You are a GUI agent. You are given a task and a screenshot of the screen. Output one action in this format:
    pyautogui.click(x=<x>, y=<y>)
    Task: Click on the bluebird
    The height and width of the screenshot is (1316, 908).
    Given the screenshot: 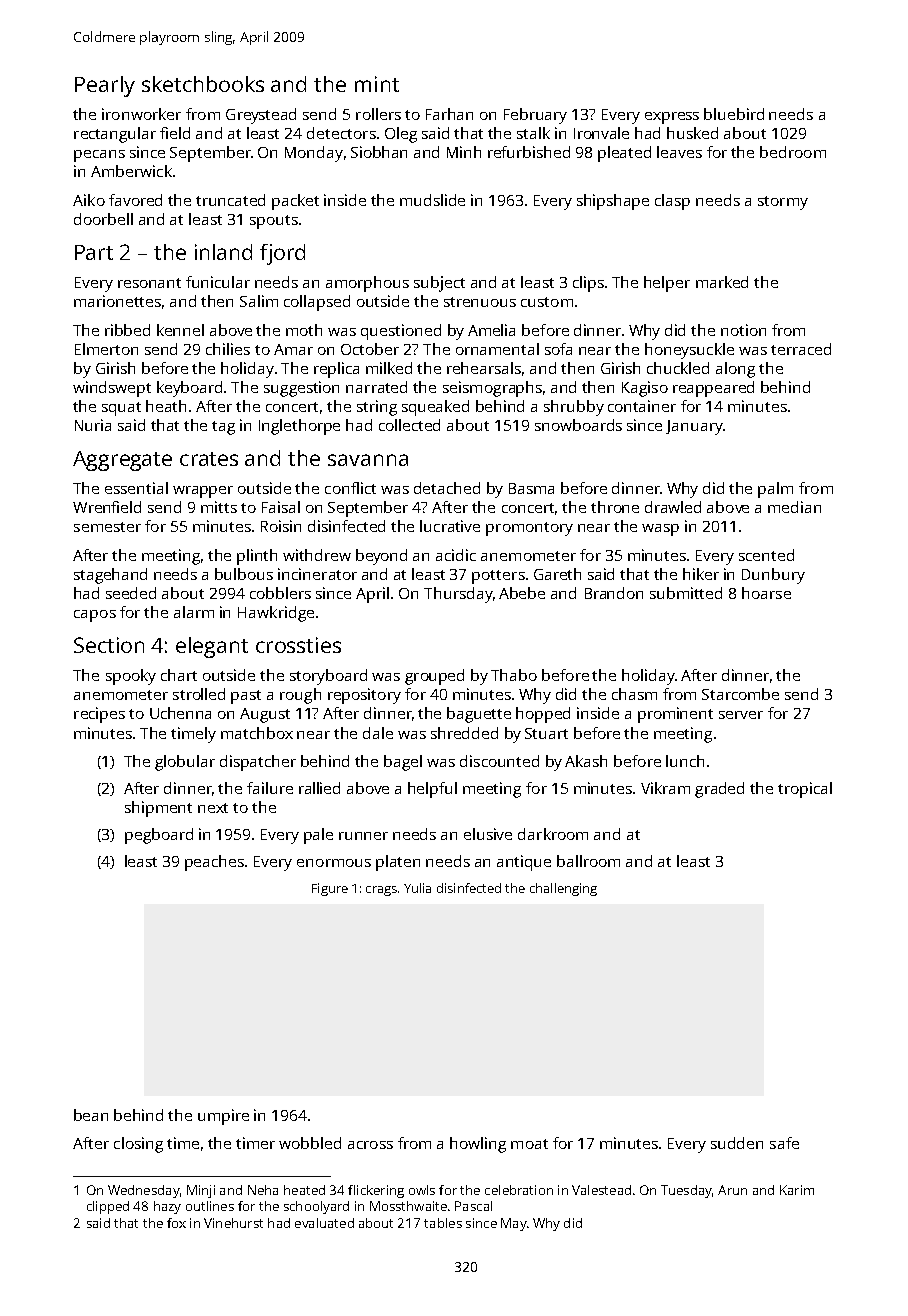 What is the action you would take?
    pyautogui.click(x=734, y=114)
